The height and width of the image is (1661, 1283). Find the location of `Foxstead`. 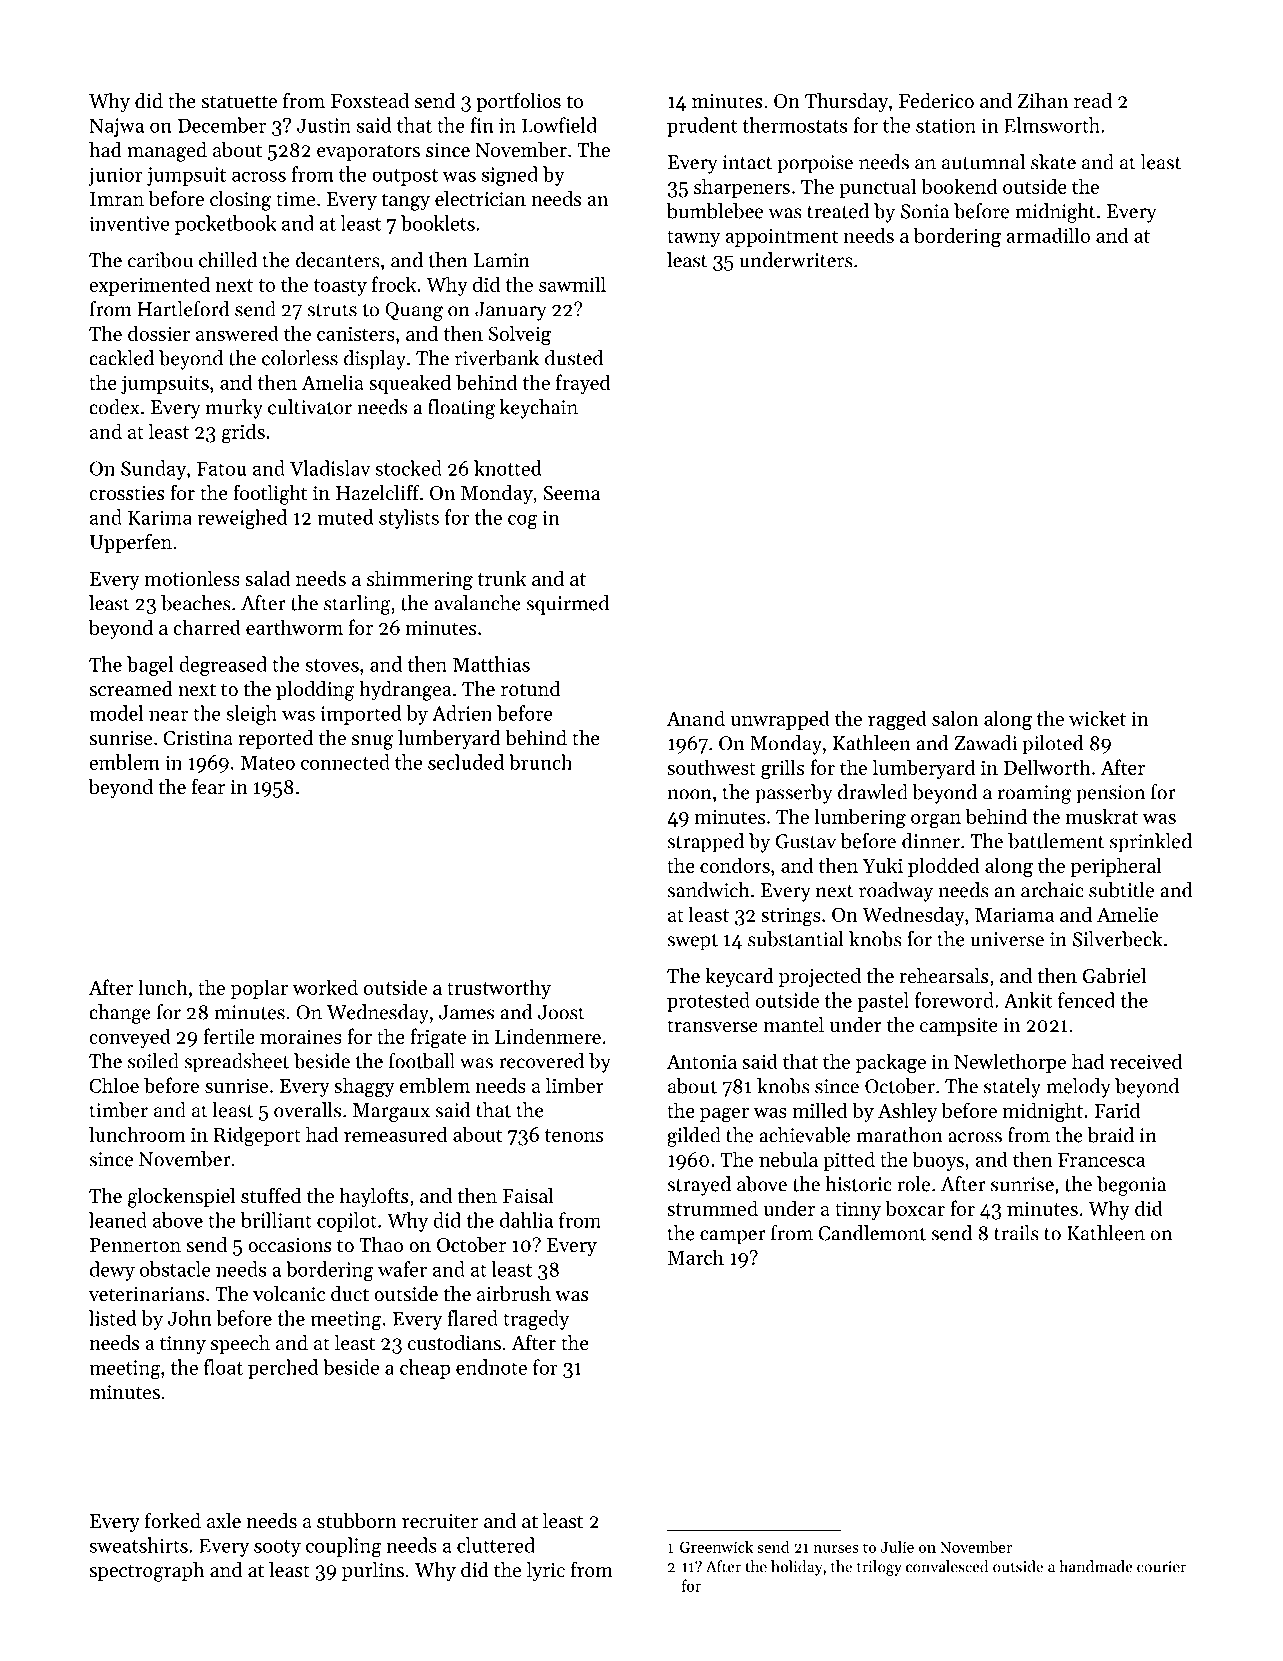

Foxstead is located at coordinates (370, 101).
